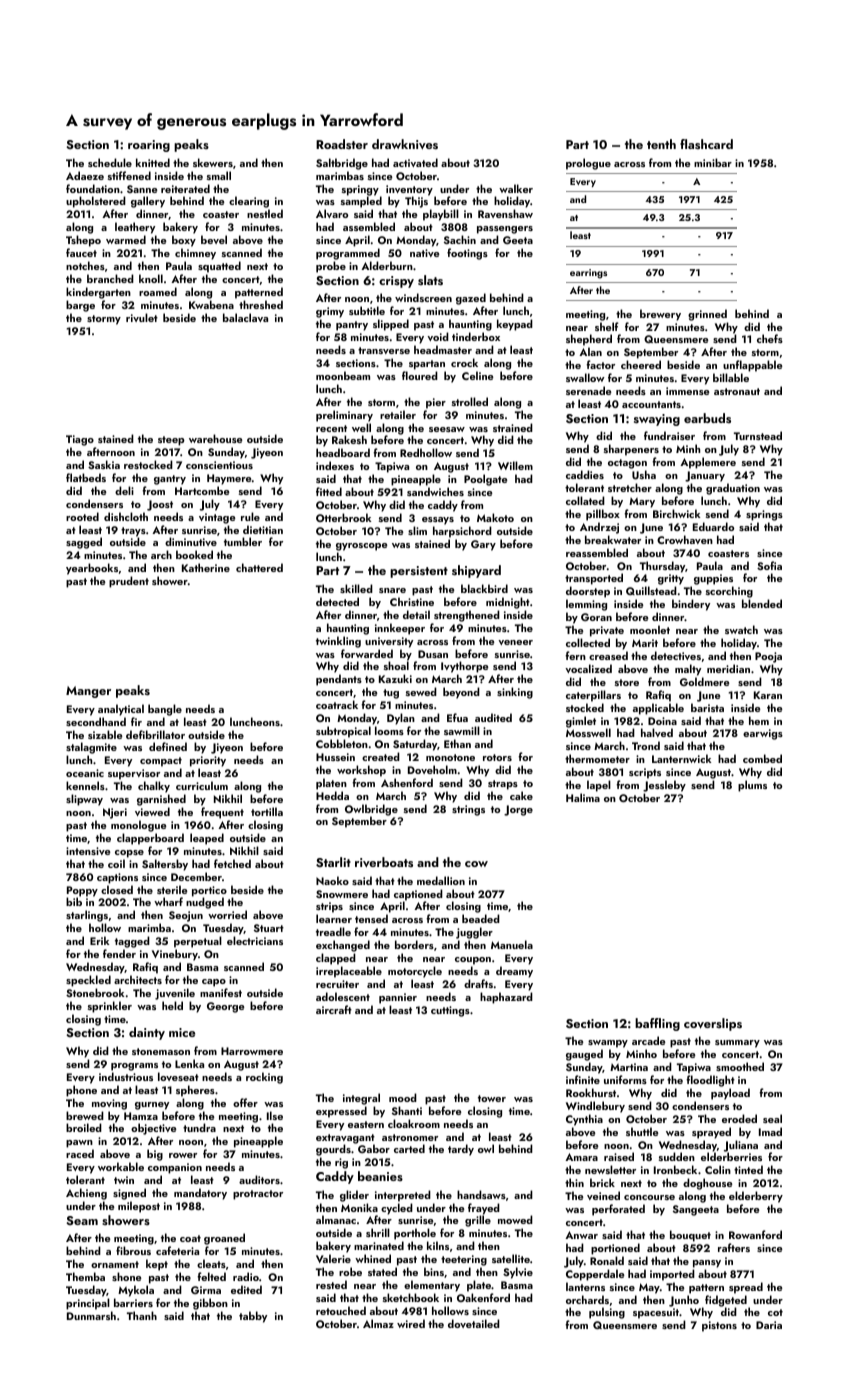 Image resolution: width=849 pixels, height=1400 pixels. Describe the element at coordinates (658, 709) in the screenshot. I see `applicable` at that location.
